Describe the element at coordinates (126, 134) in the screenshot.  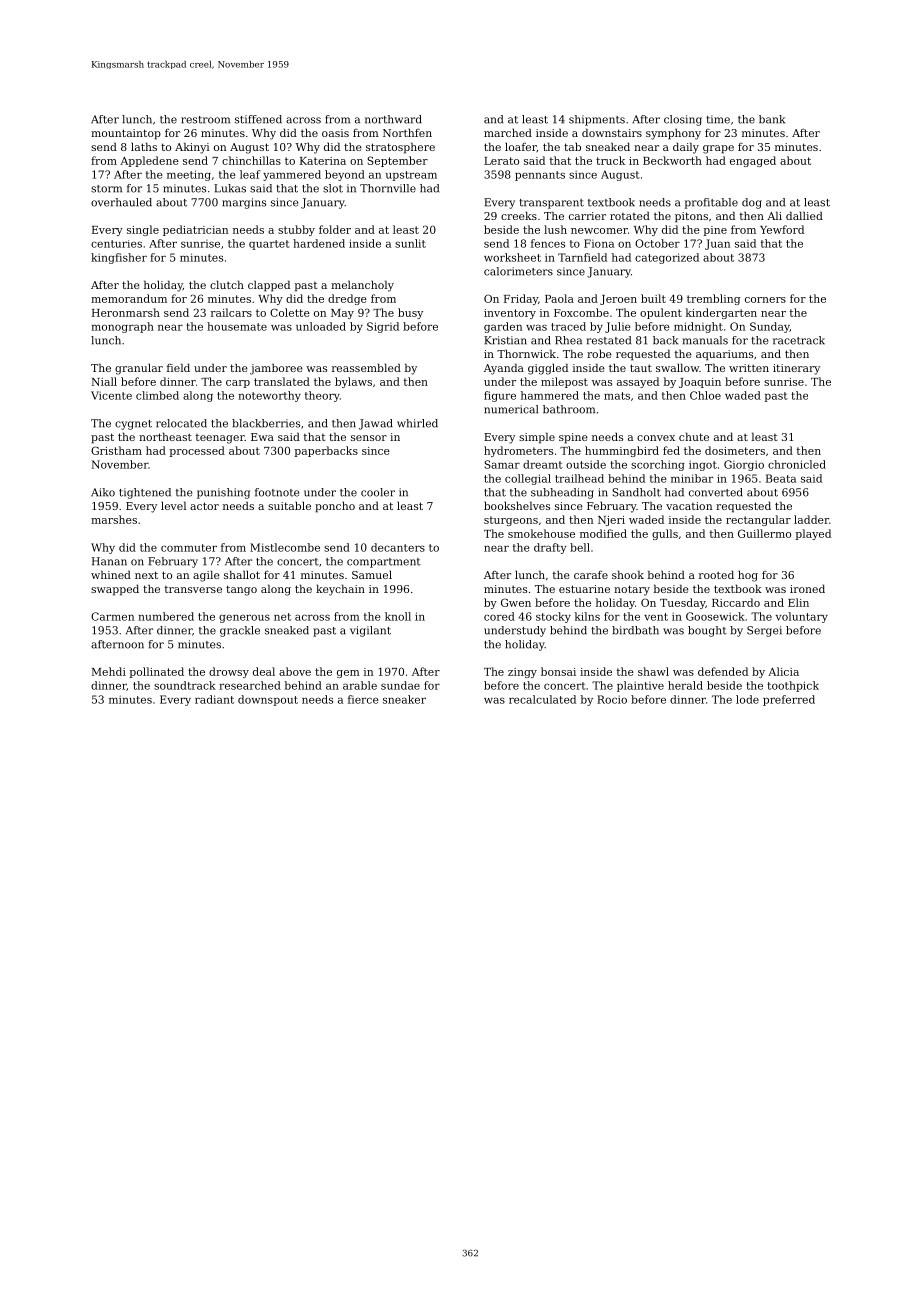
I see `mountaintop` at that location.
